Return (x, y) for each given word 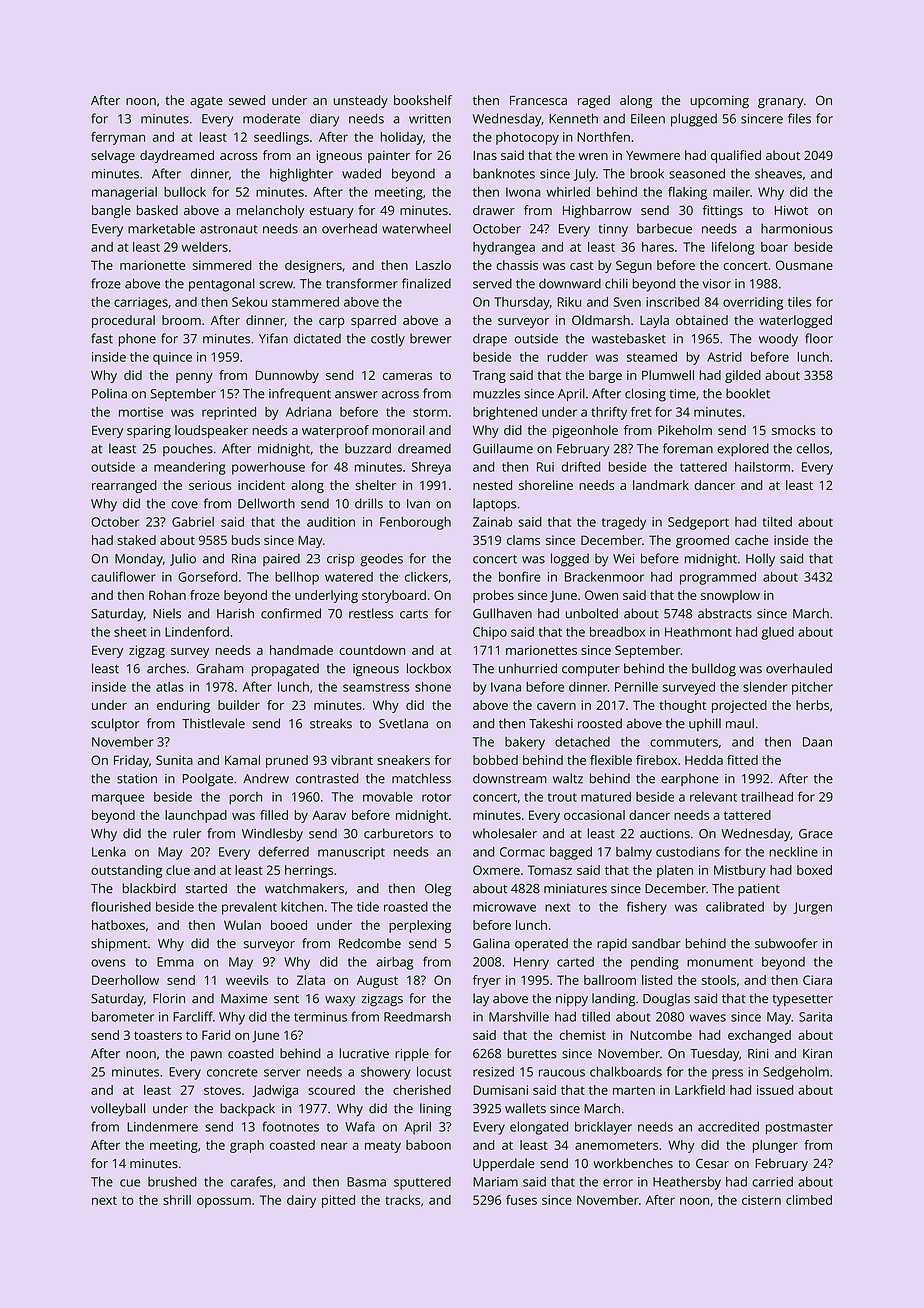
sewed (247, 100)
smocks (794, 430)
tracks (402, 1200)
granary (781, 103)
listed (657, 980)
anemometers (616, 1145)
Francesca (538, 100)
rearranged (124, 486)
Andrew (266, 778)
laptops (495, 505)
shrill (177, 1200)
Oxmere (496, 870)
